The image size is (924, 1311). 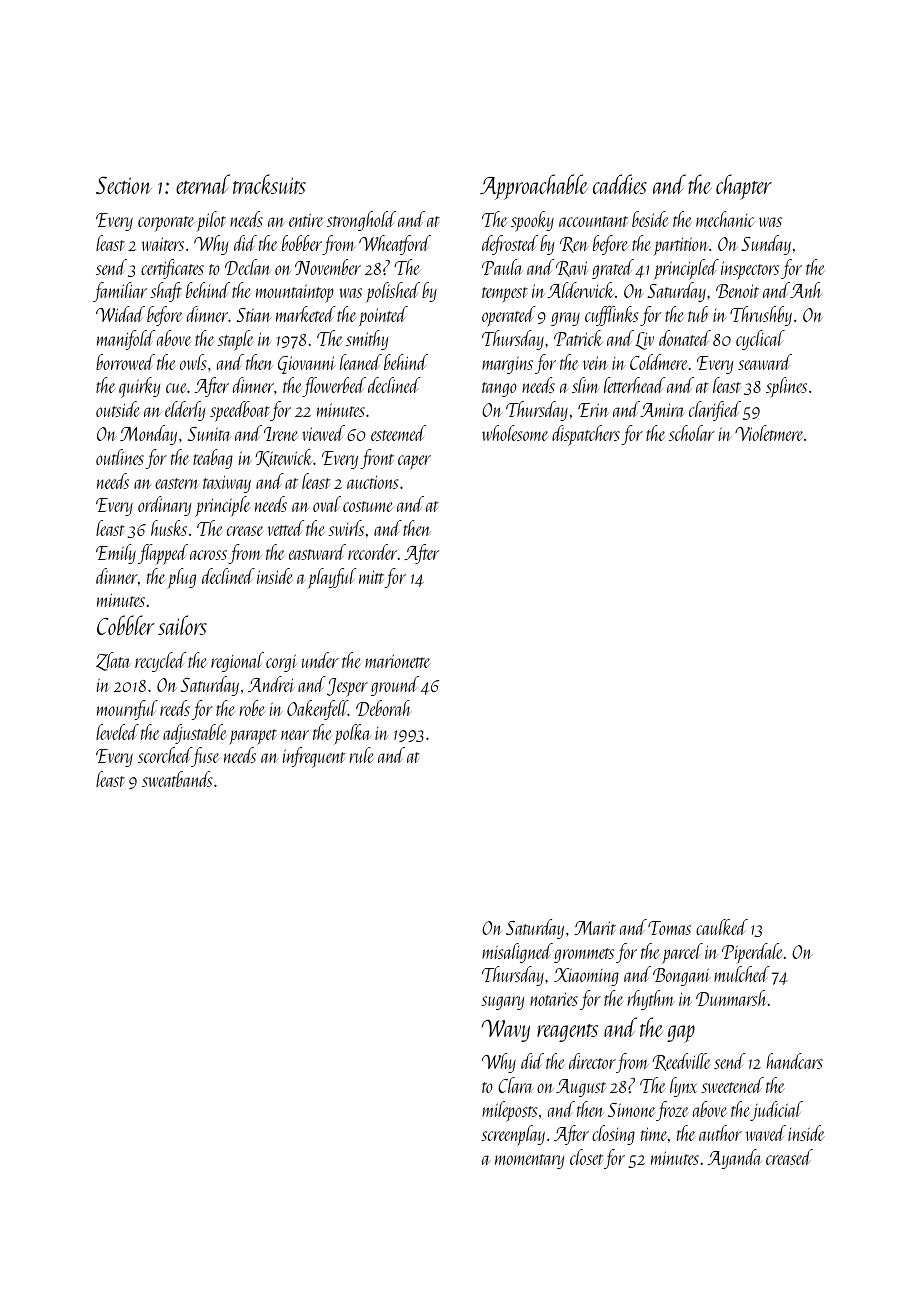 What do you see at coordinates (314, 757) in the screenshot?
I see `infrequent` at bounding box center [314, 757].
